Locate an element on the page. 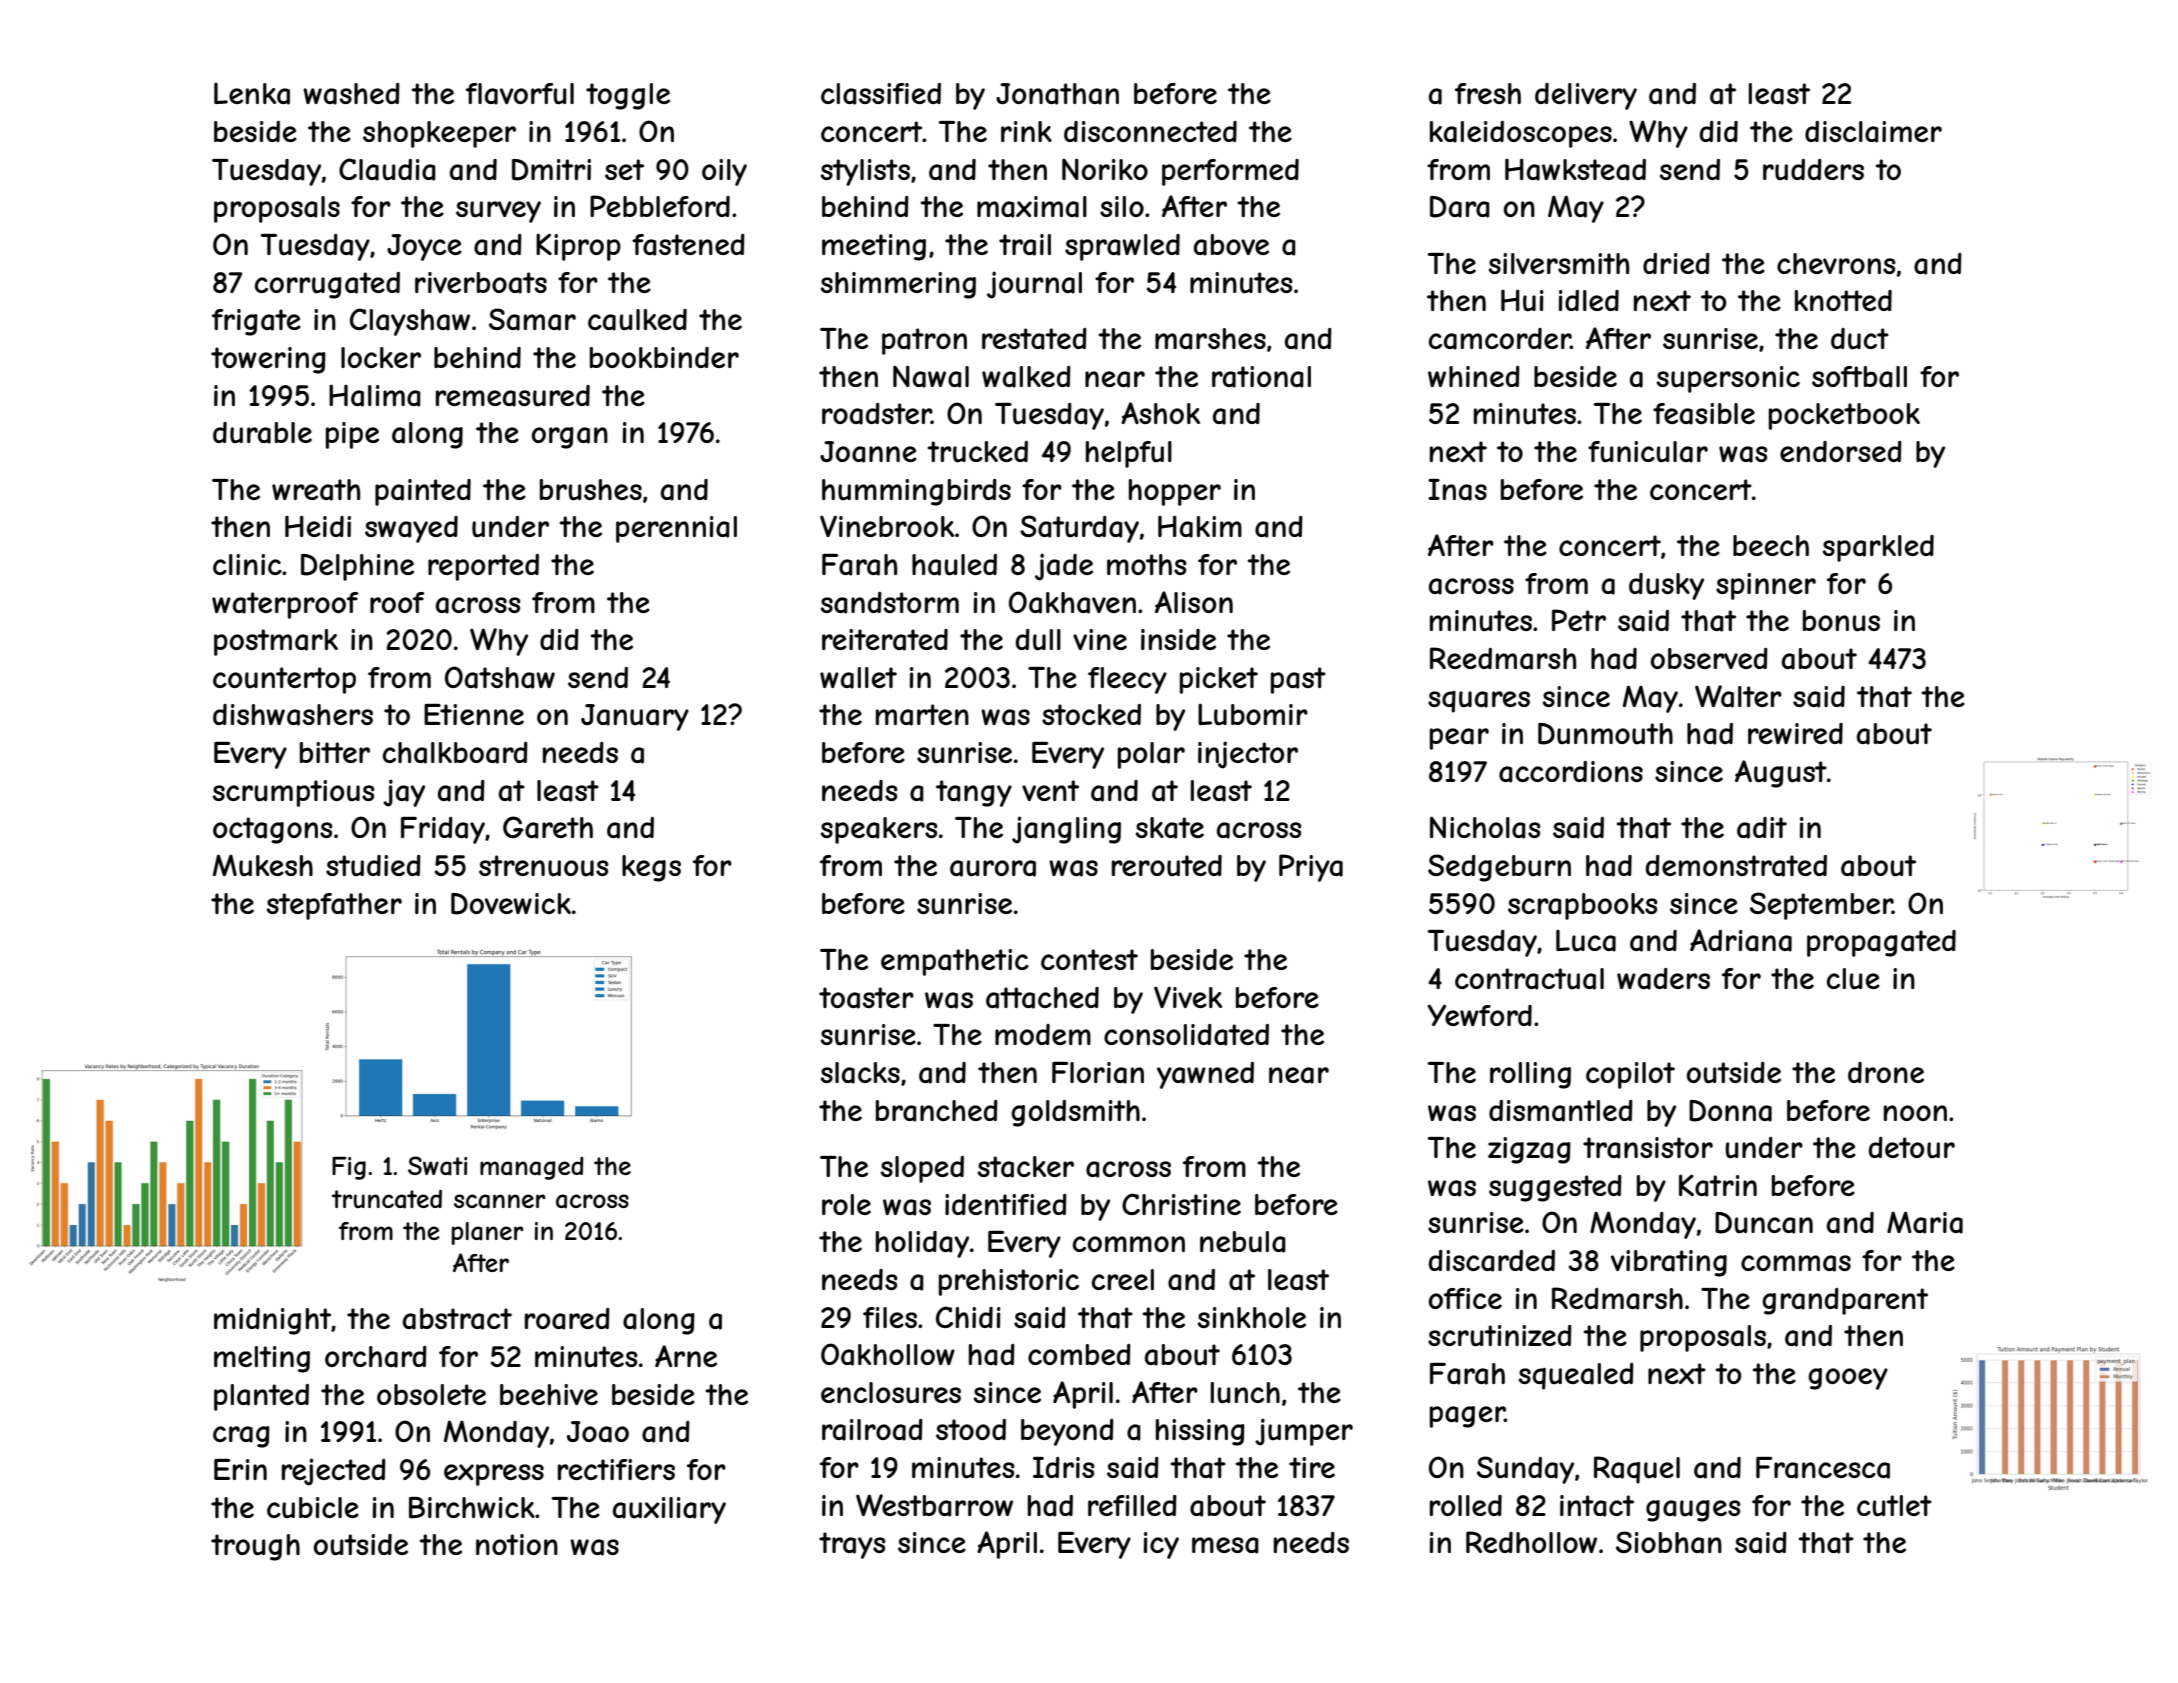 The width and height of the image is (2178, 1683). rational is located at coordinates (1261, 377).
